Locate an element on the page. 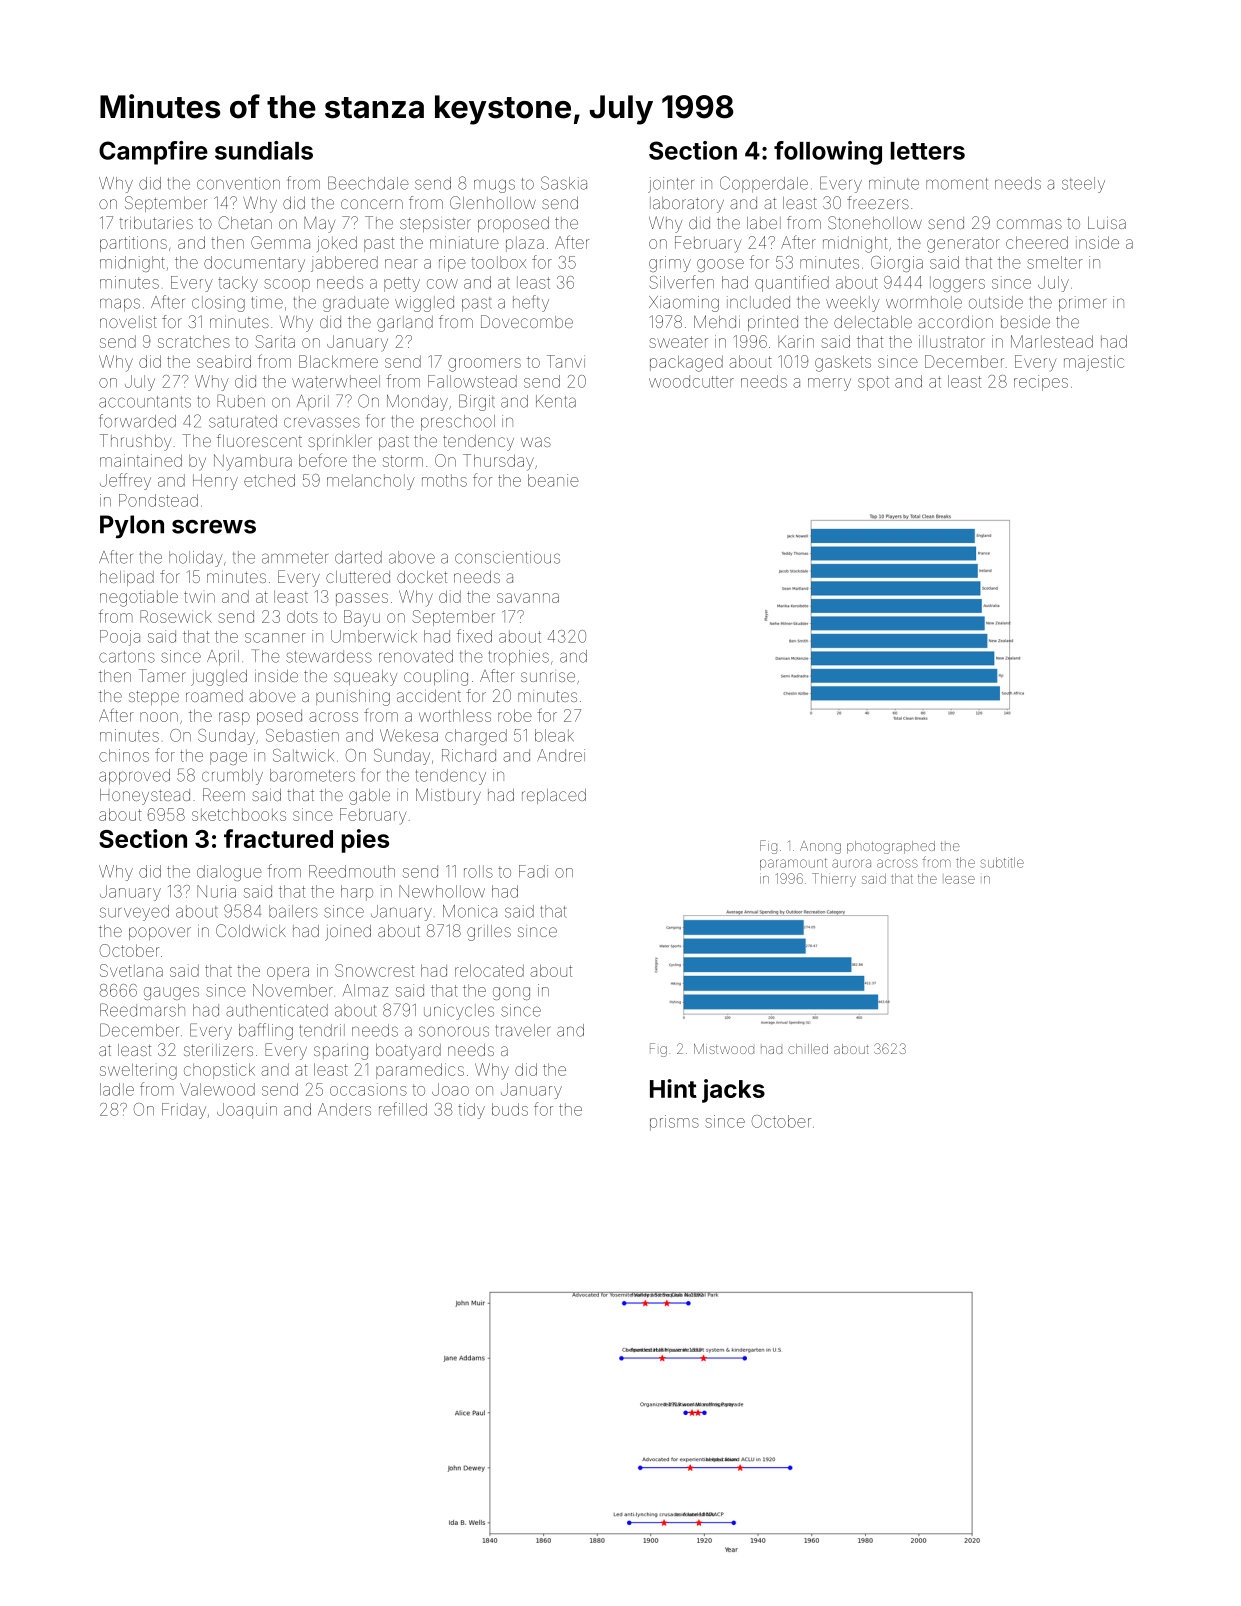 This page has height=1606, width=1241. recipes is located at coordinates (1041, 383).
